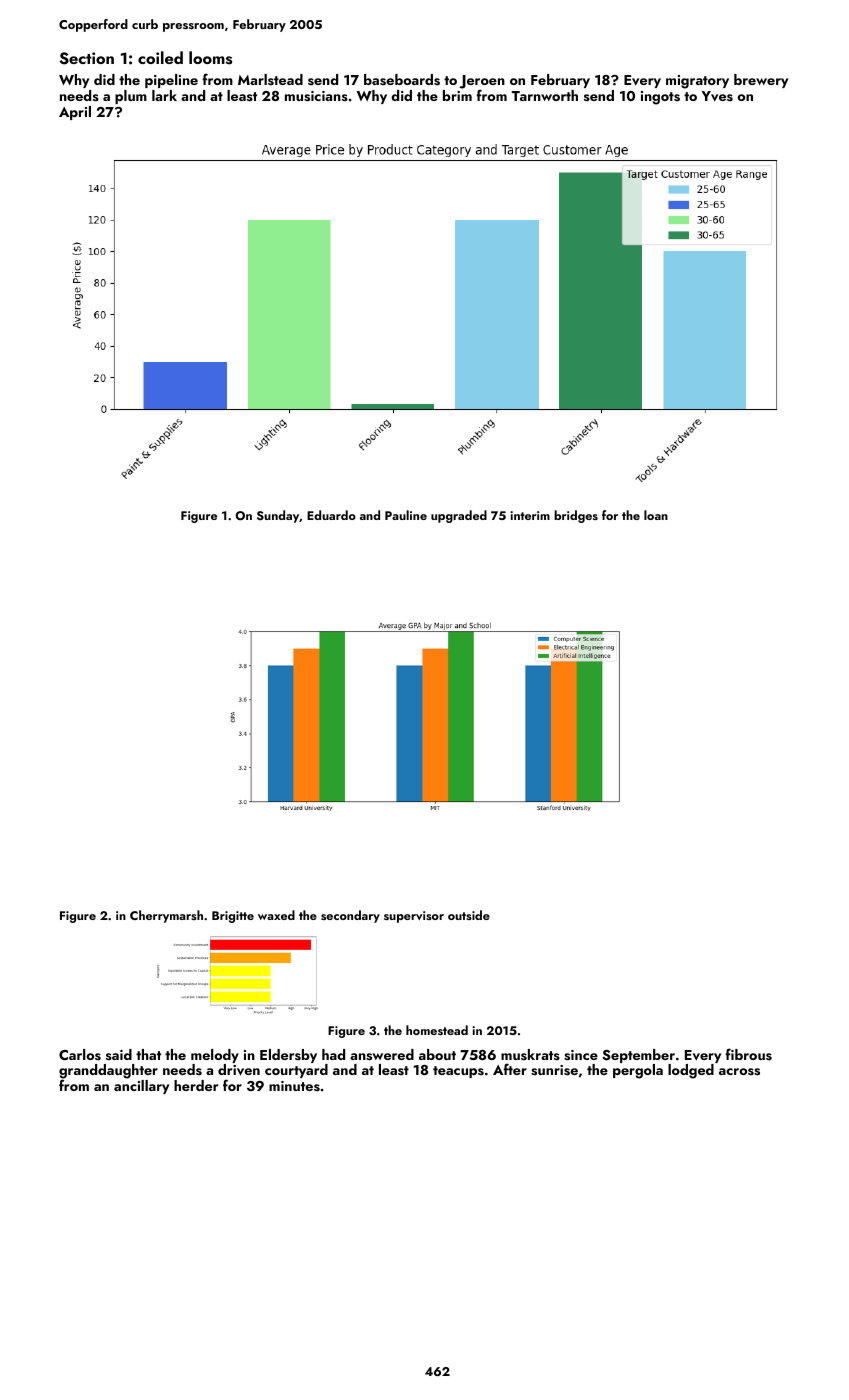 This page has width=849, height=1400. What do you see at coordinates (294, 1086) in the page?
I see `minutes` at bounding box center [294, 1086].
